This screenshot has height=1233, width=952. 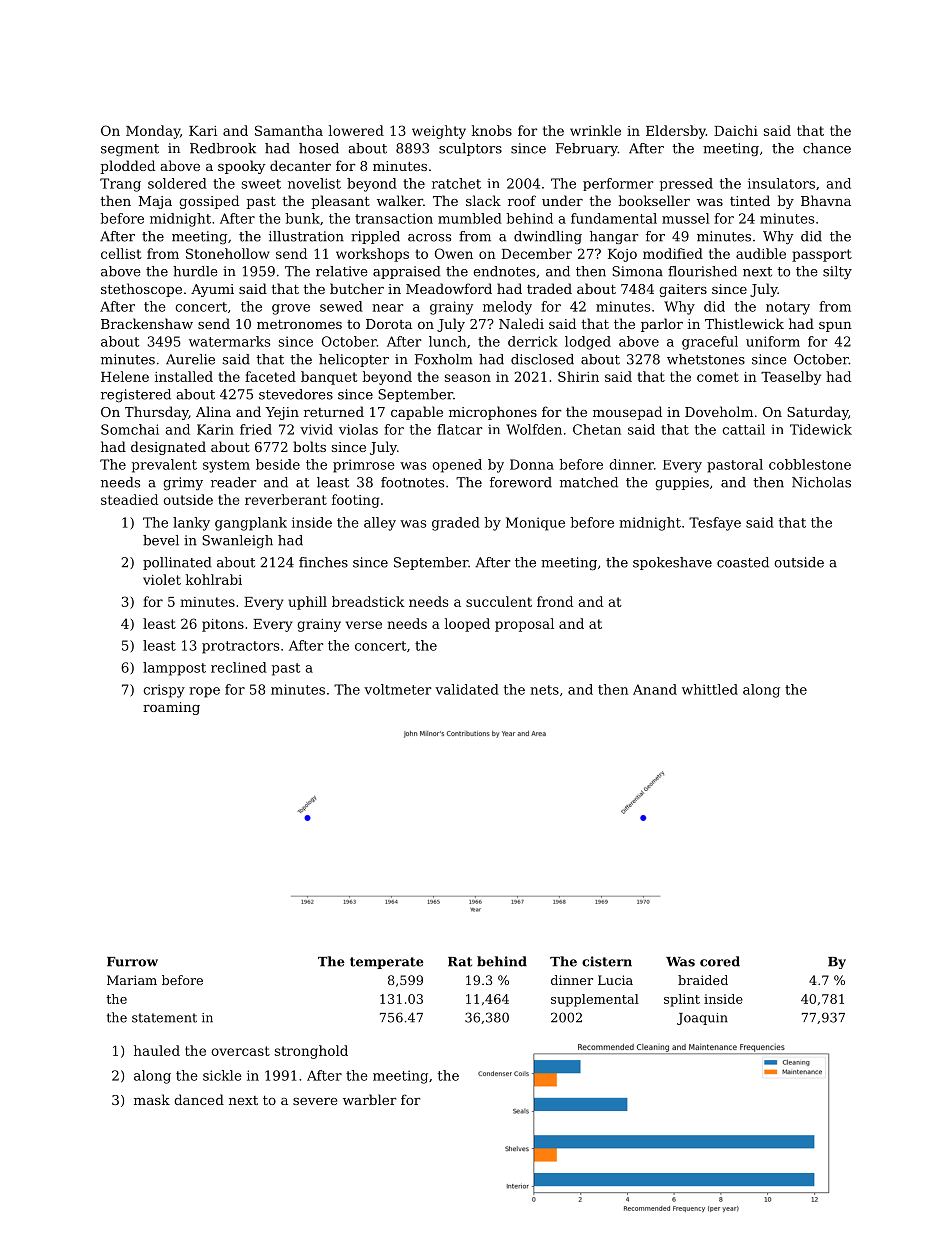 What do you see at coordinates (368, 601) in the screenshot?
I see `breadstick` at bounding box center [368, 601].
